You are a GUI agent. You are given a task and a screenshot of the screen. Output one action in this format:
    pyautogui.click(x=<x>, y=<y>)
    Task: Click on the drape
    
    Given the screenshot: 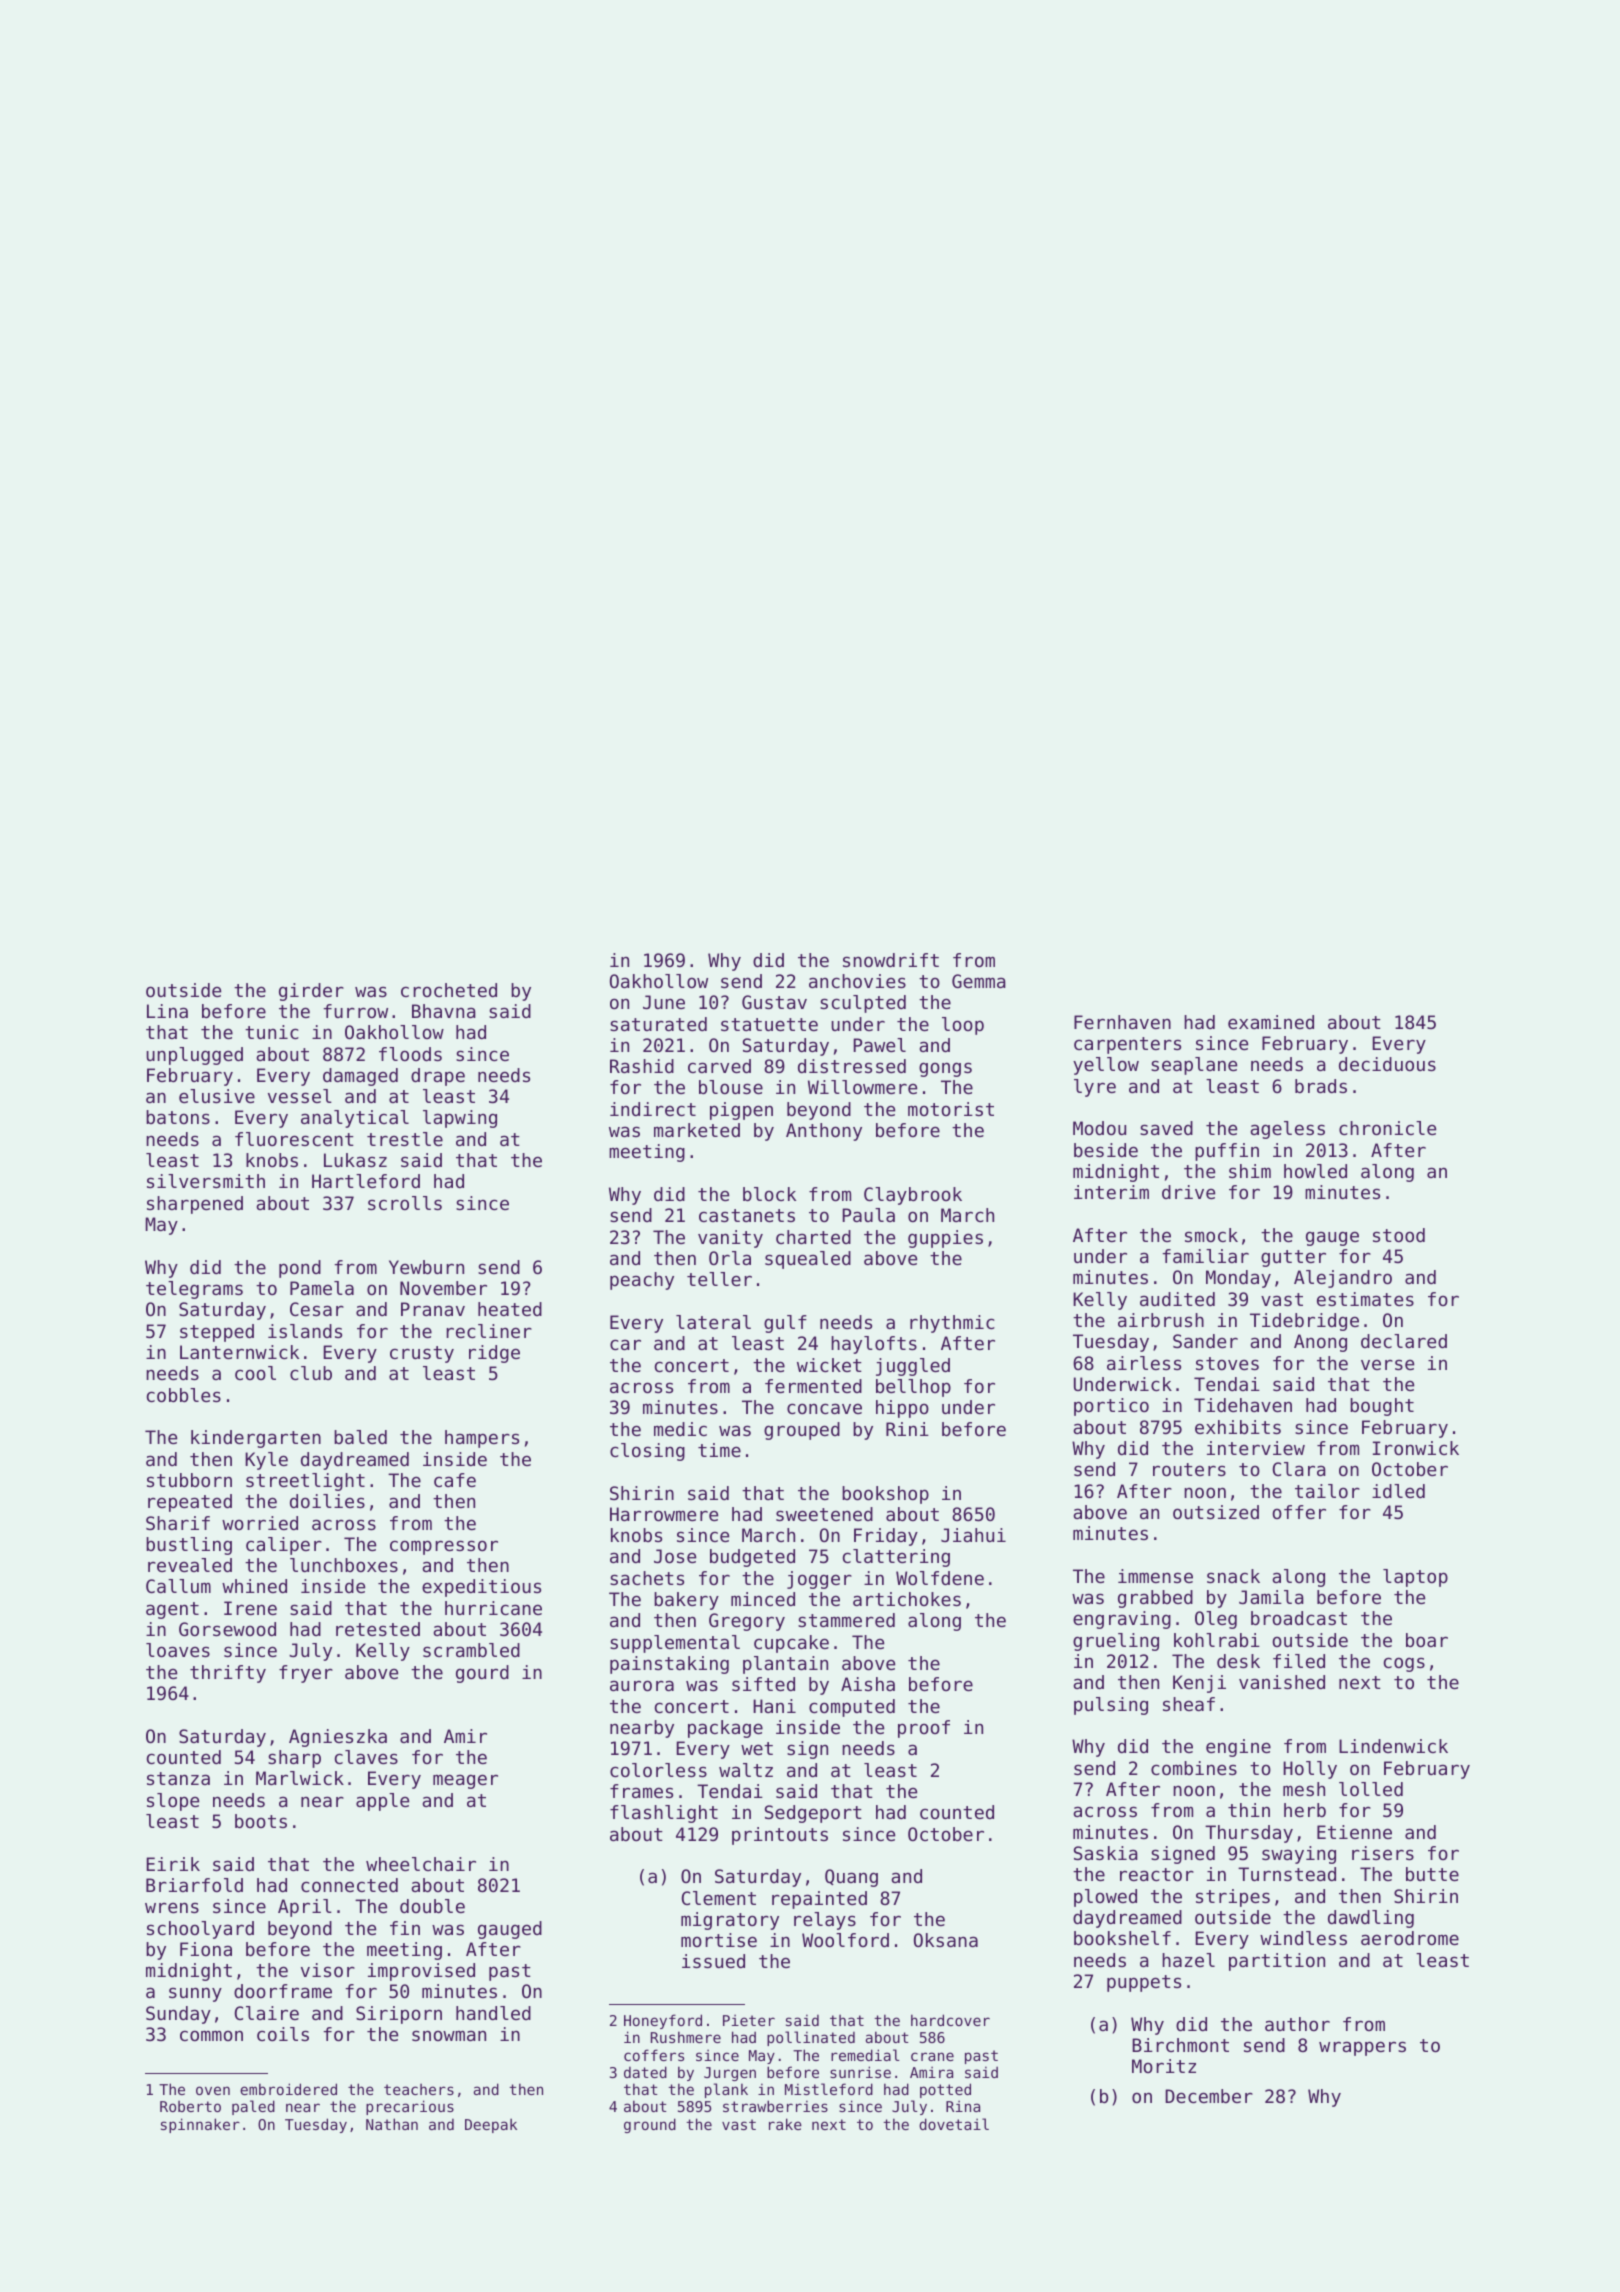 What is the action you would take?
    pyautogui.click(x=438, y=1077)
